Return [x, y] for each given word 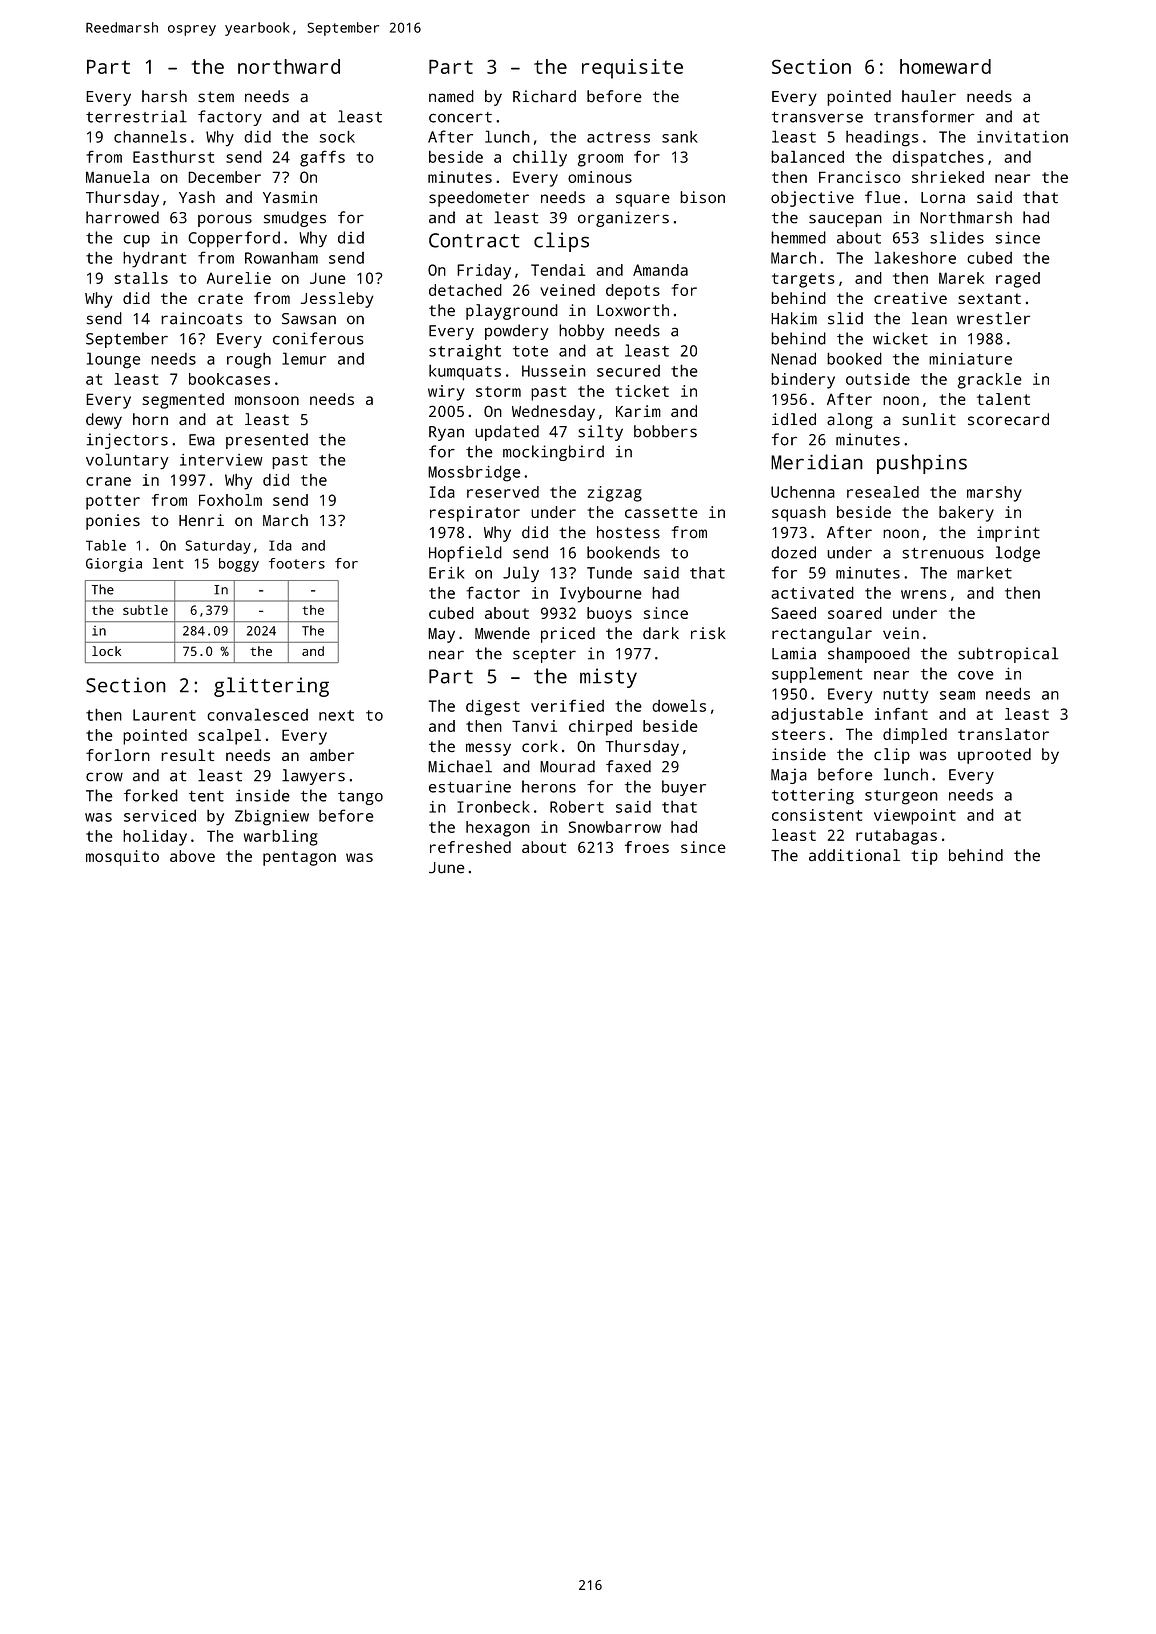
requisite [632, 69]
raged [1018, 280]
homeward [945, 66]
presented [267, 441]
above [192, 856]
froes [647, 847]
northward [289, 66]
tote [530, 351]
